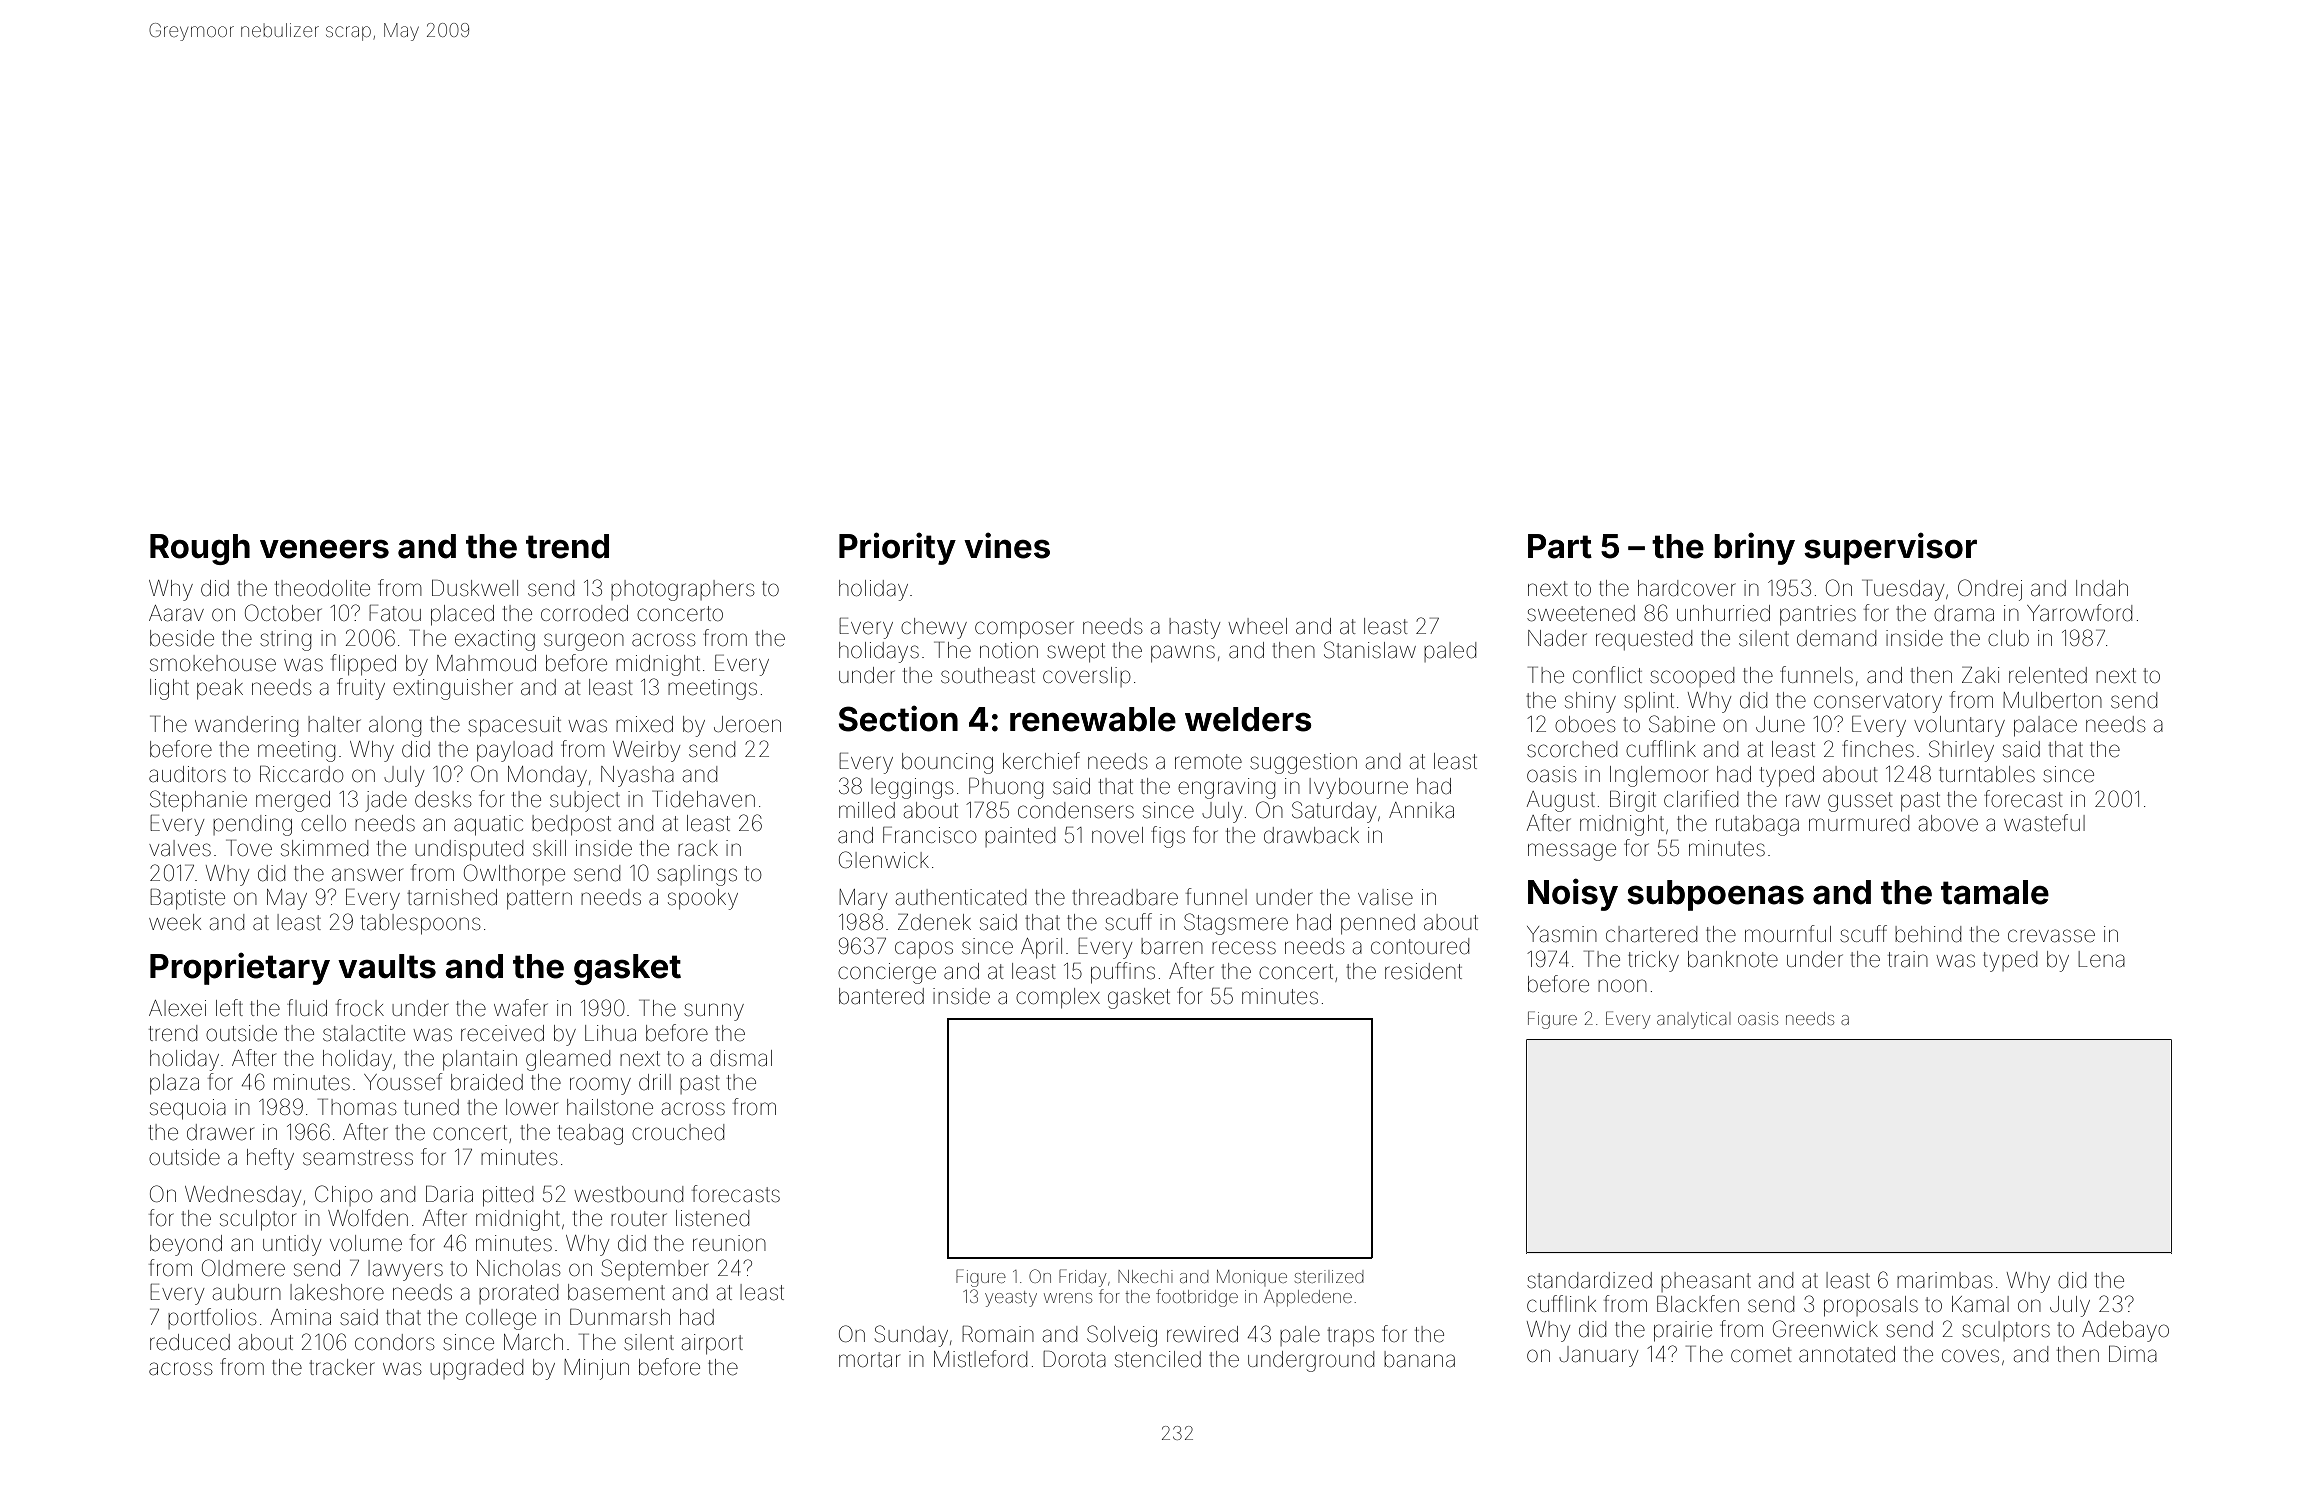 The image size is (2320, 1501). Describe the element at coordinates (655, 1269) in the screenshot. I see `September` at that location.
